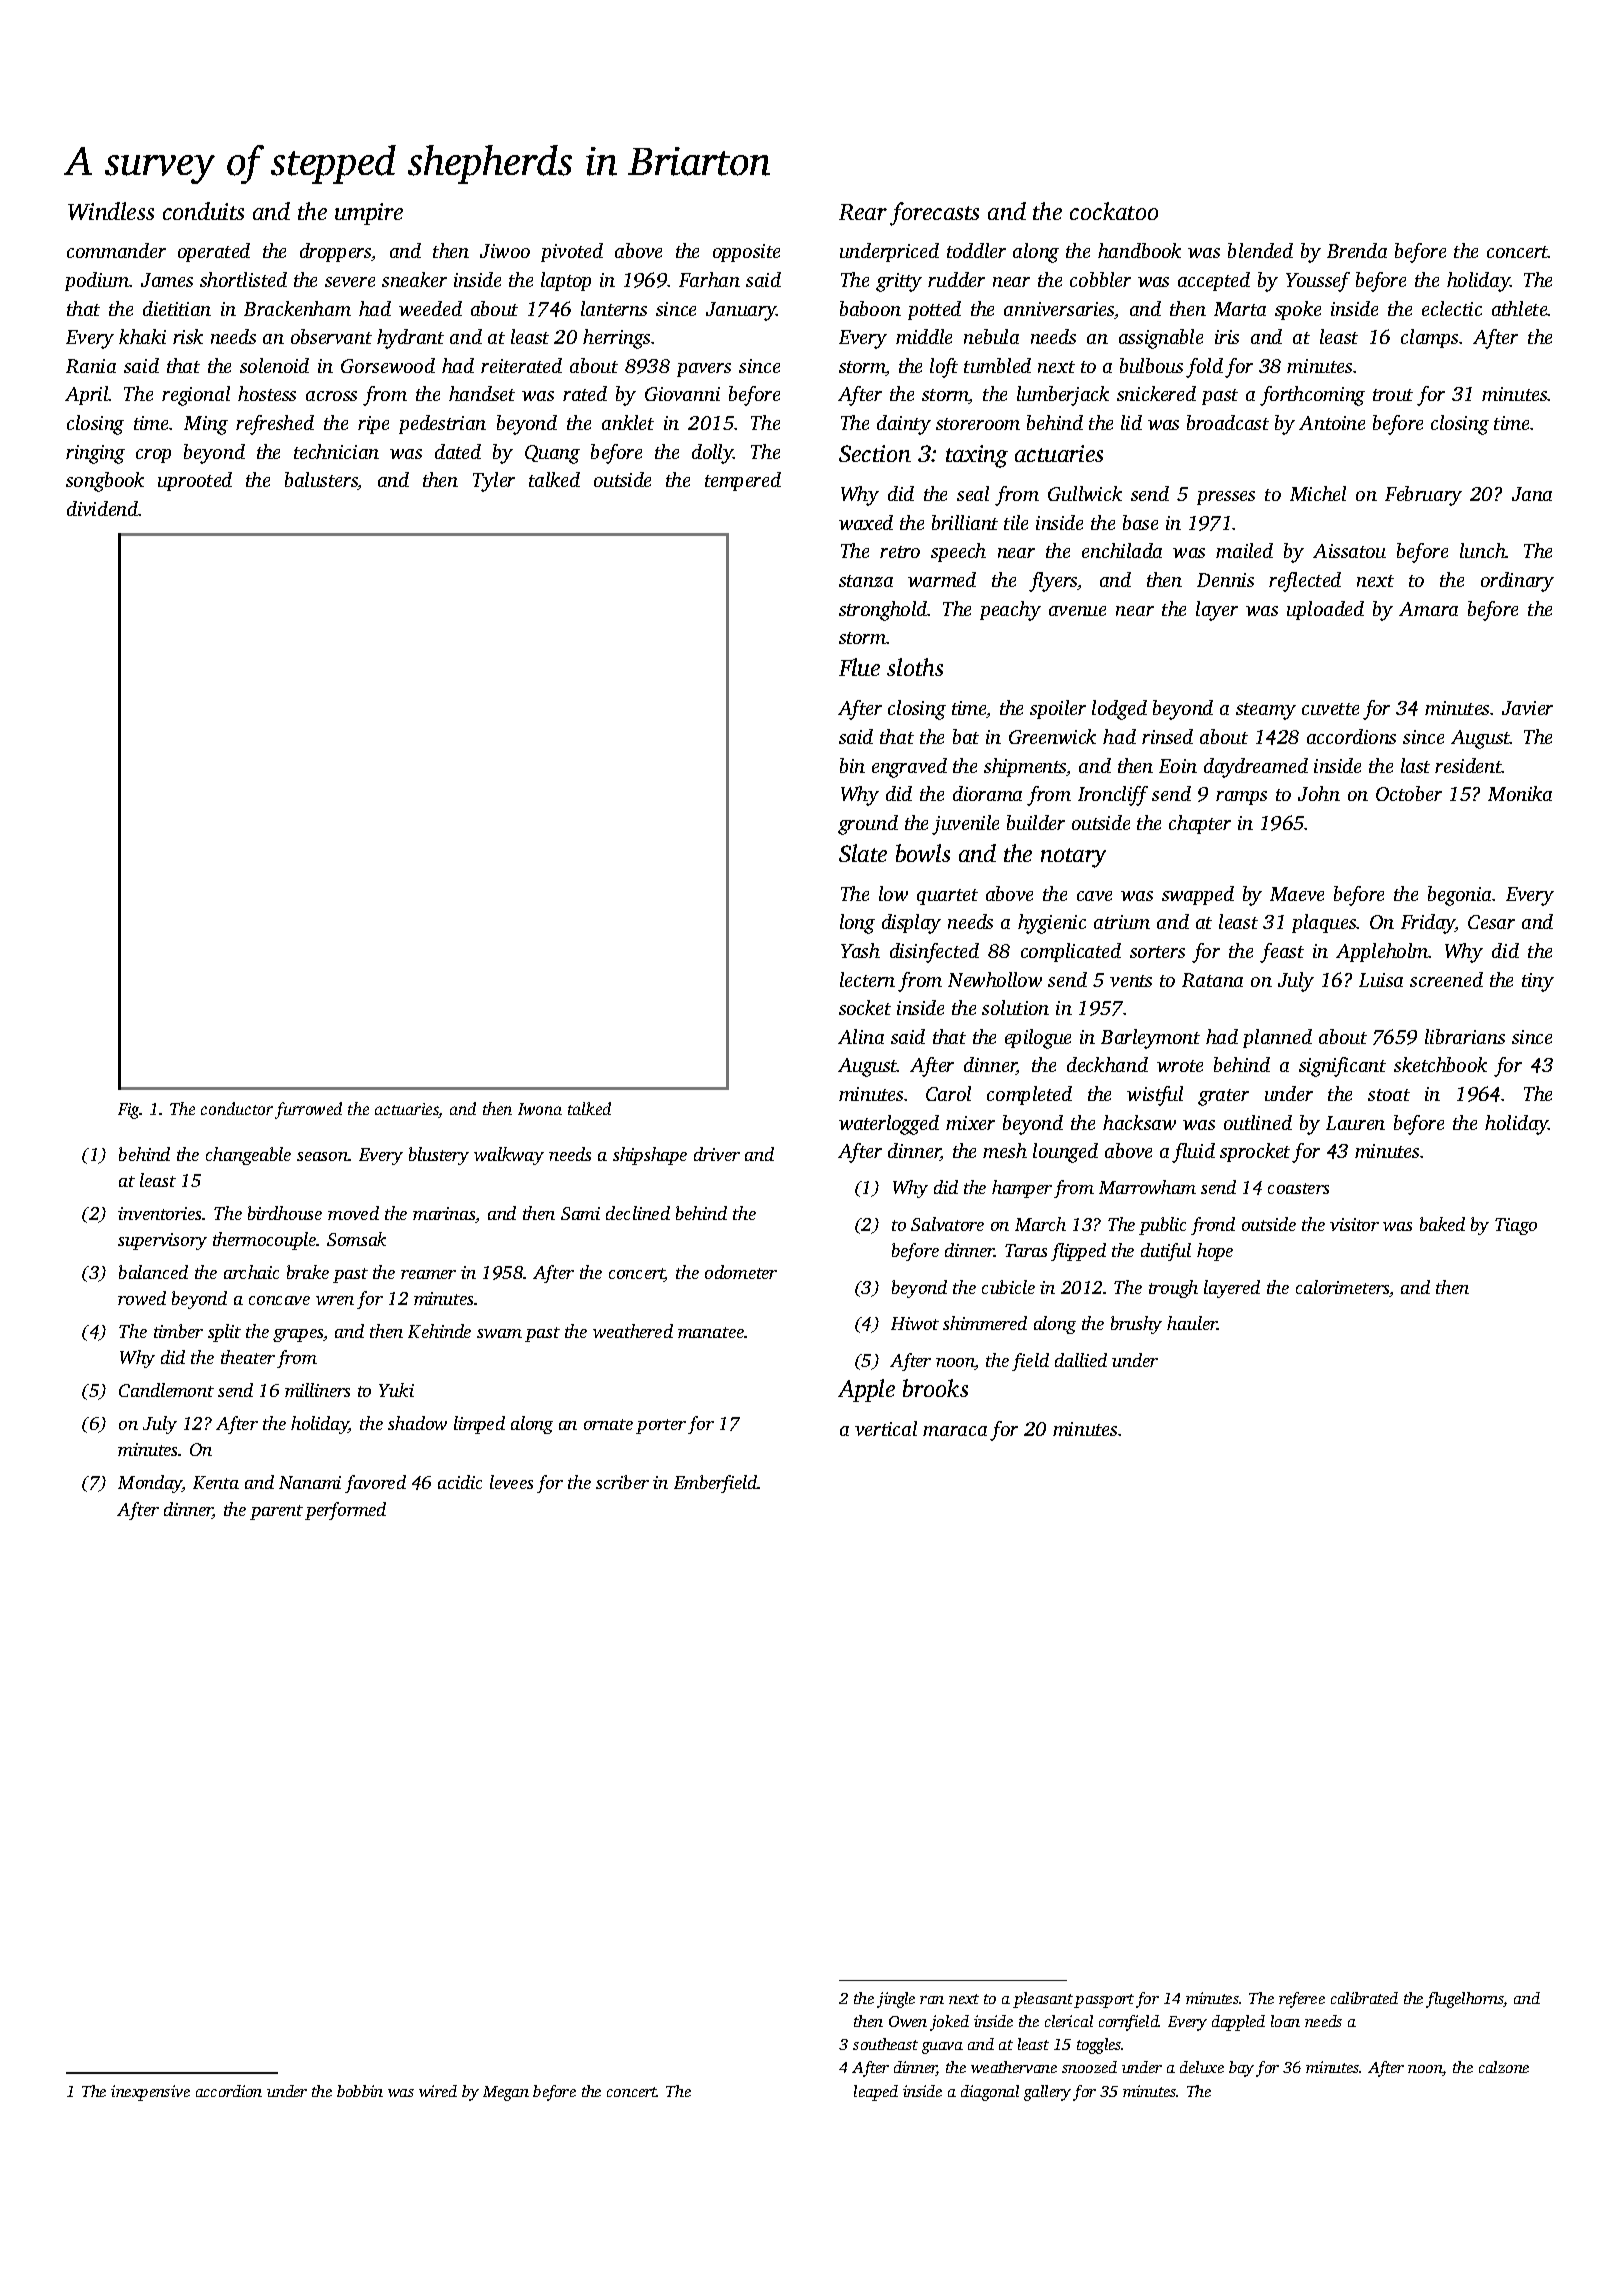 This document has height=2292, width=1620. Describe the element at coordinates (410, 339) in the document. I see `hydrant` at that location.
